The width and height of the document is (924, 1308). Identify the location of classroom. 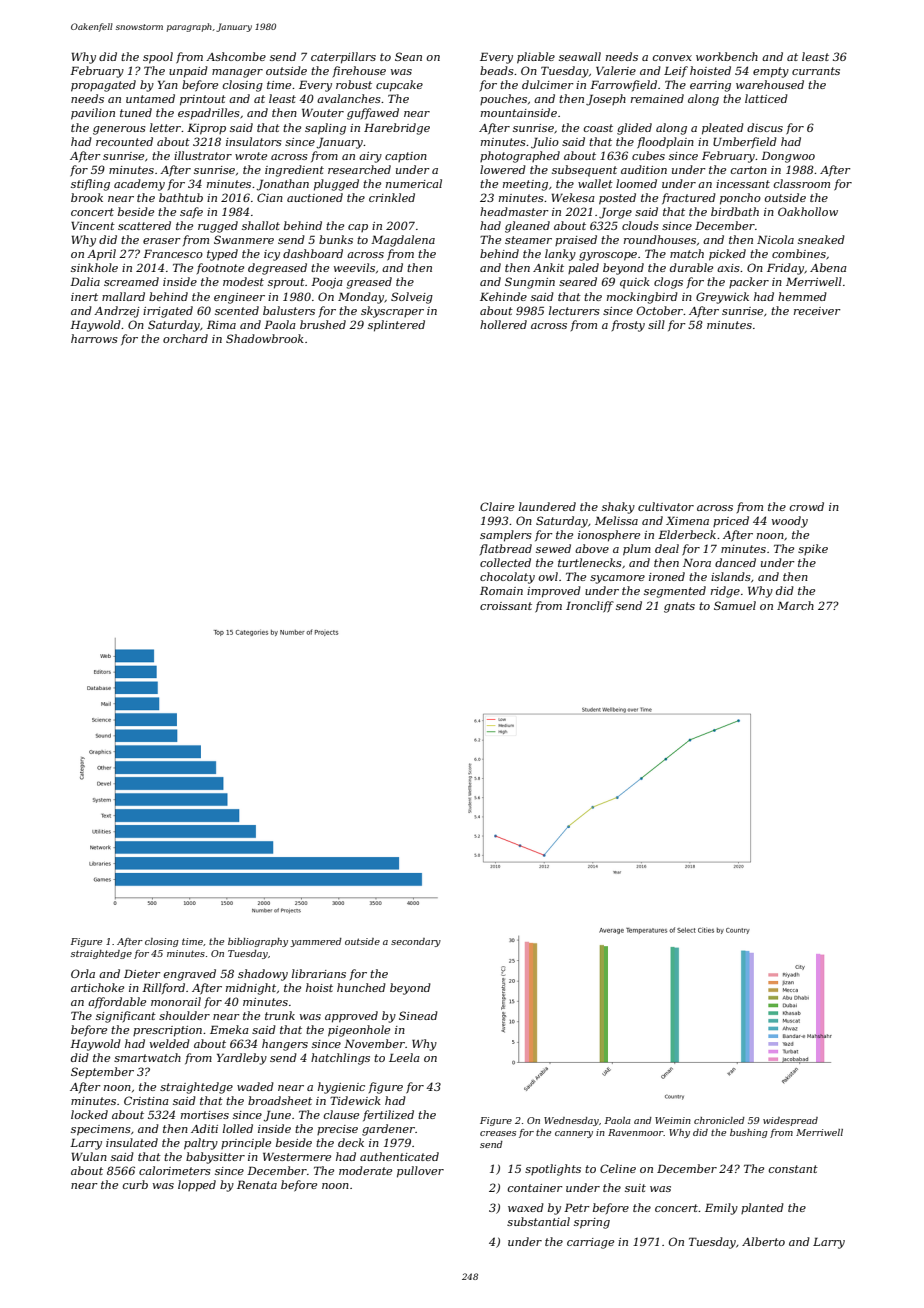
(802, 183).
